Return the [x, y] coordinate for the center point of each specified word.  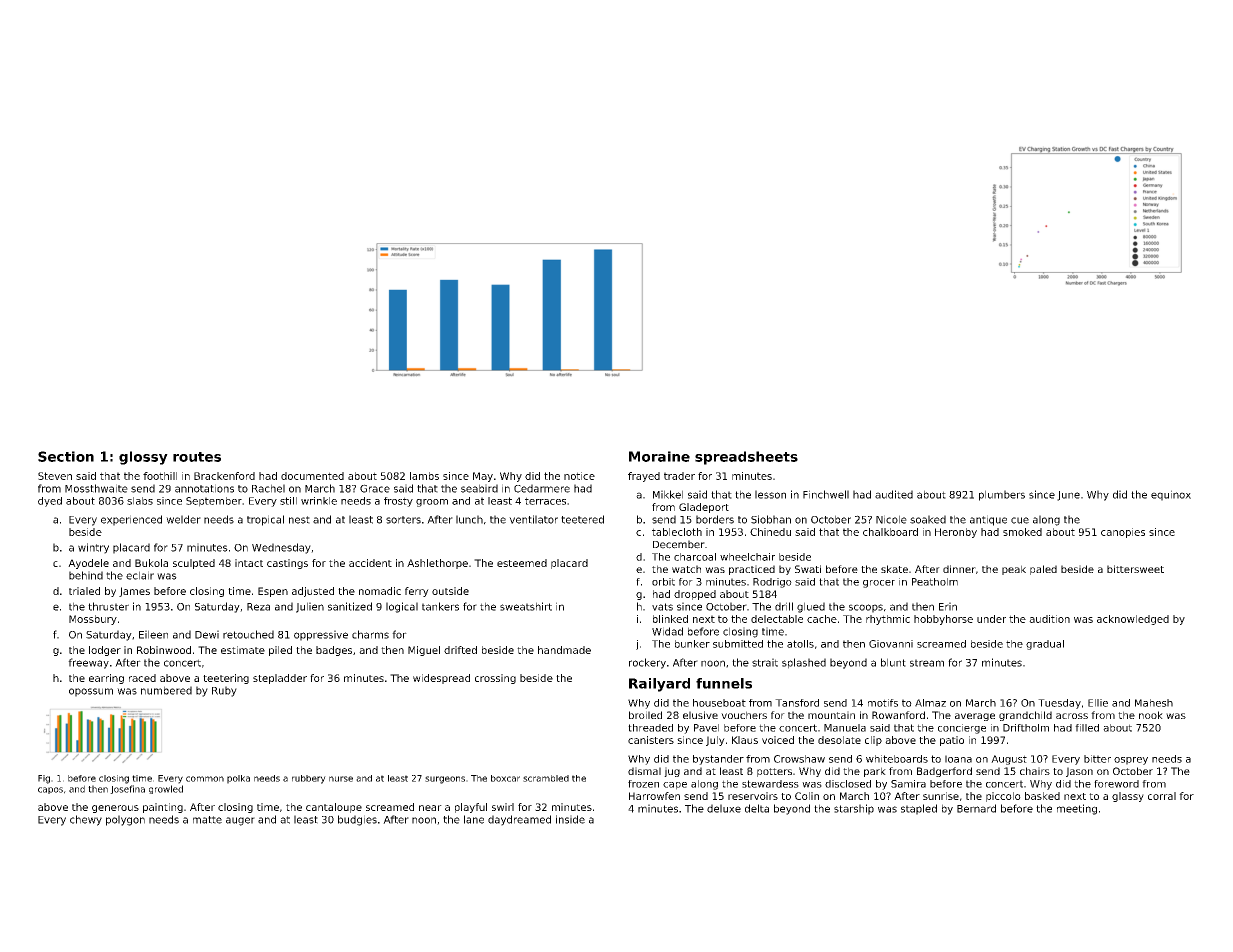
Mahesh [1154, 703]
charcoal [695, 557]
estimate [243, 650]
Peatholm [935, 582]
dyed [50, 502]
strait [765, 662]
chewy [86, 820]
